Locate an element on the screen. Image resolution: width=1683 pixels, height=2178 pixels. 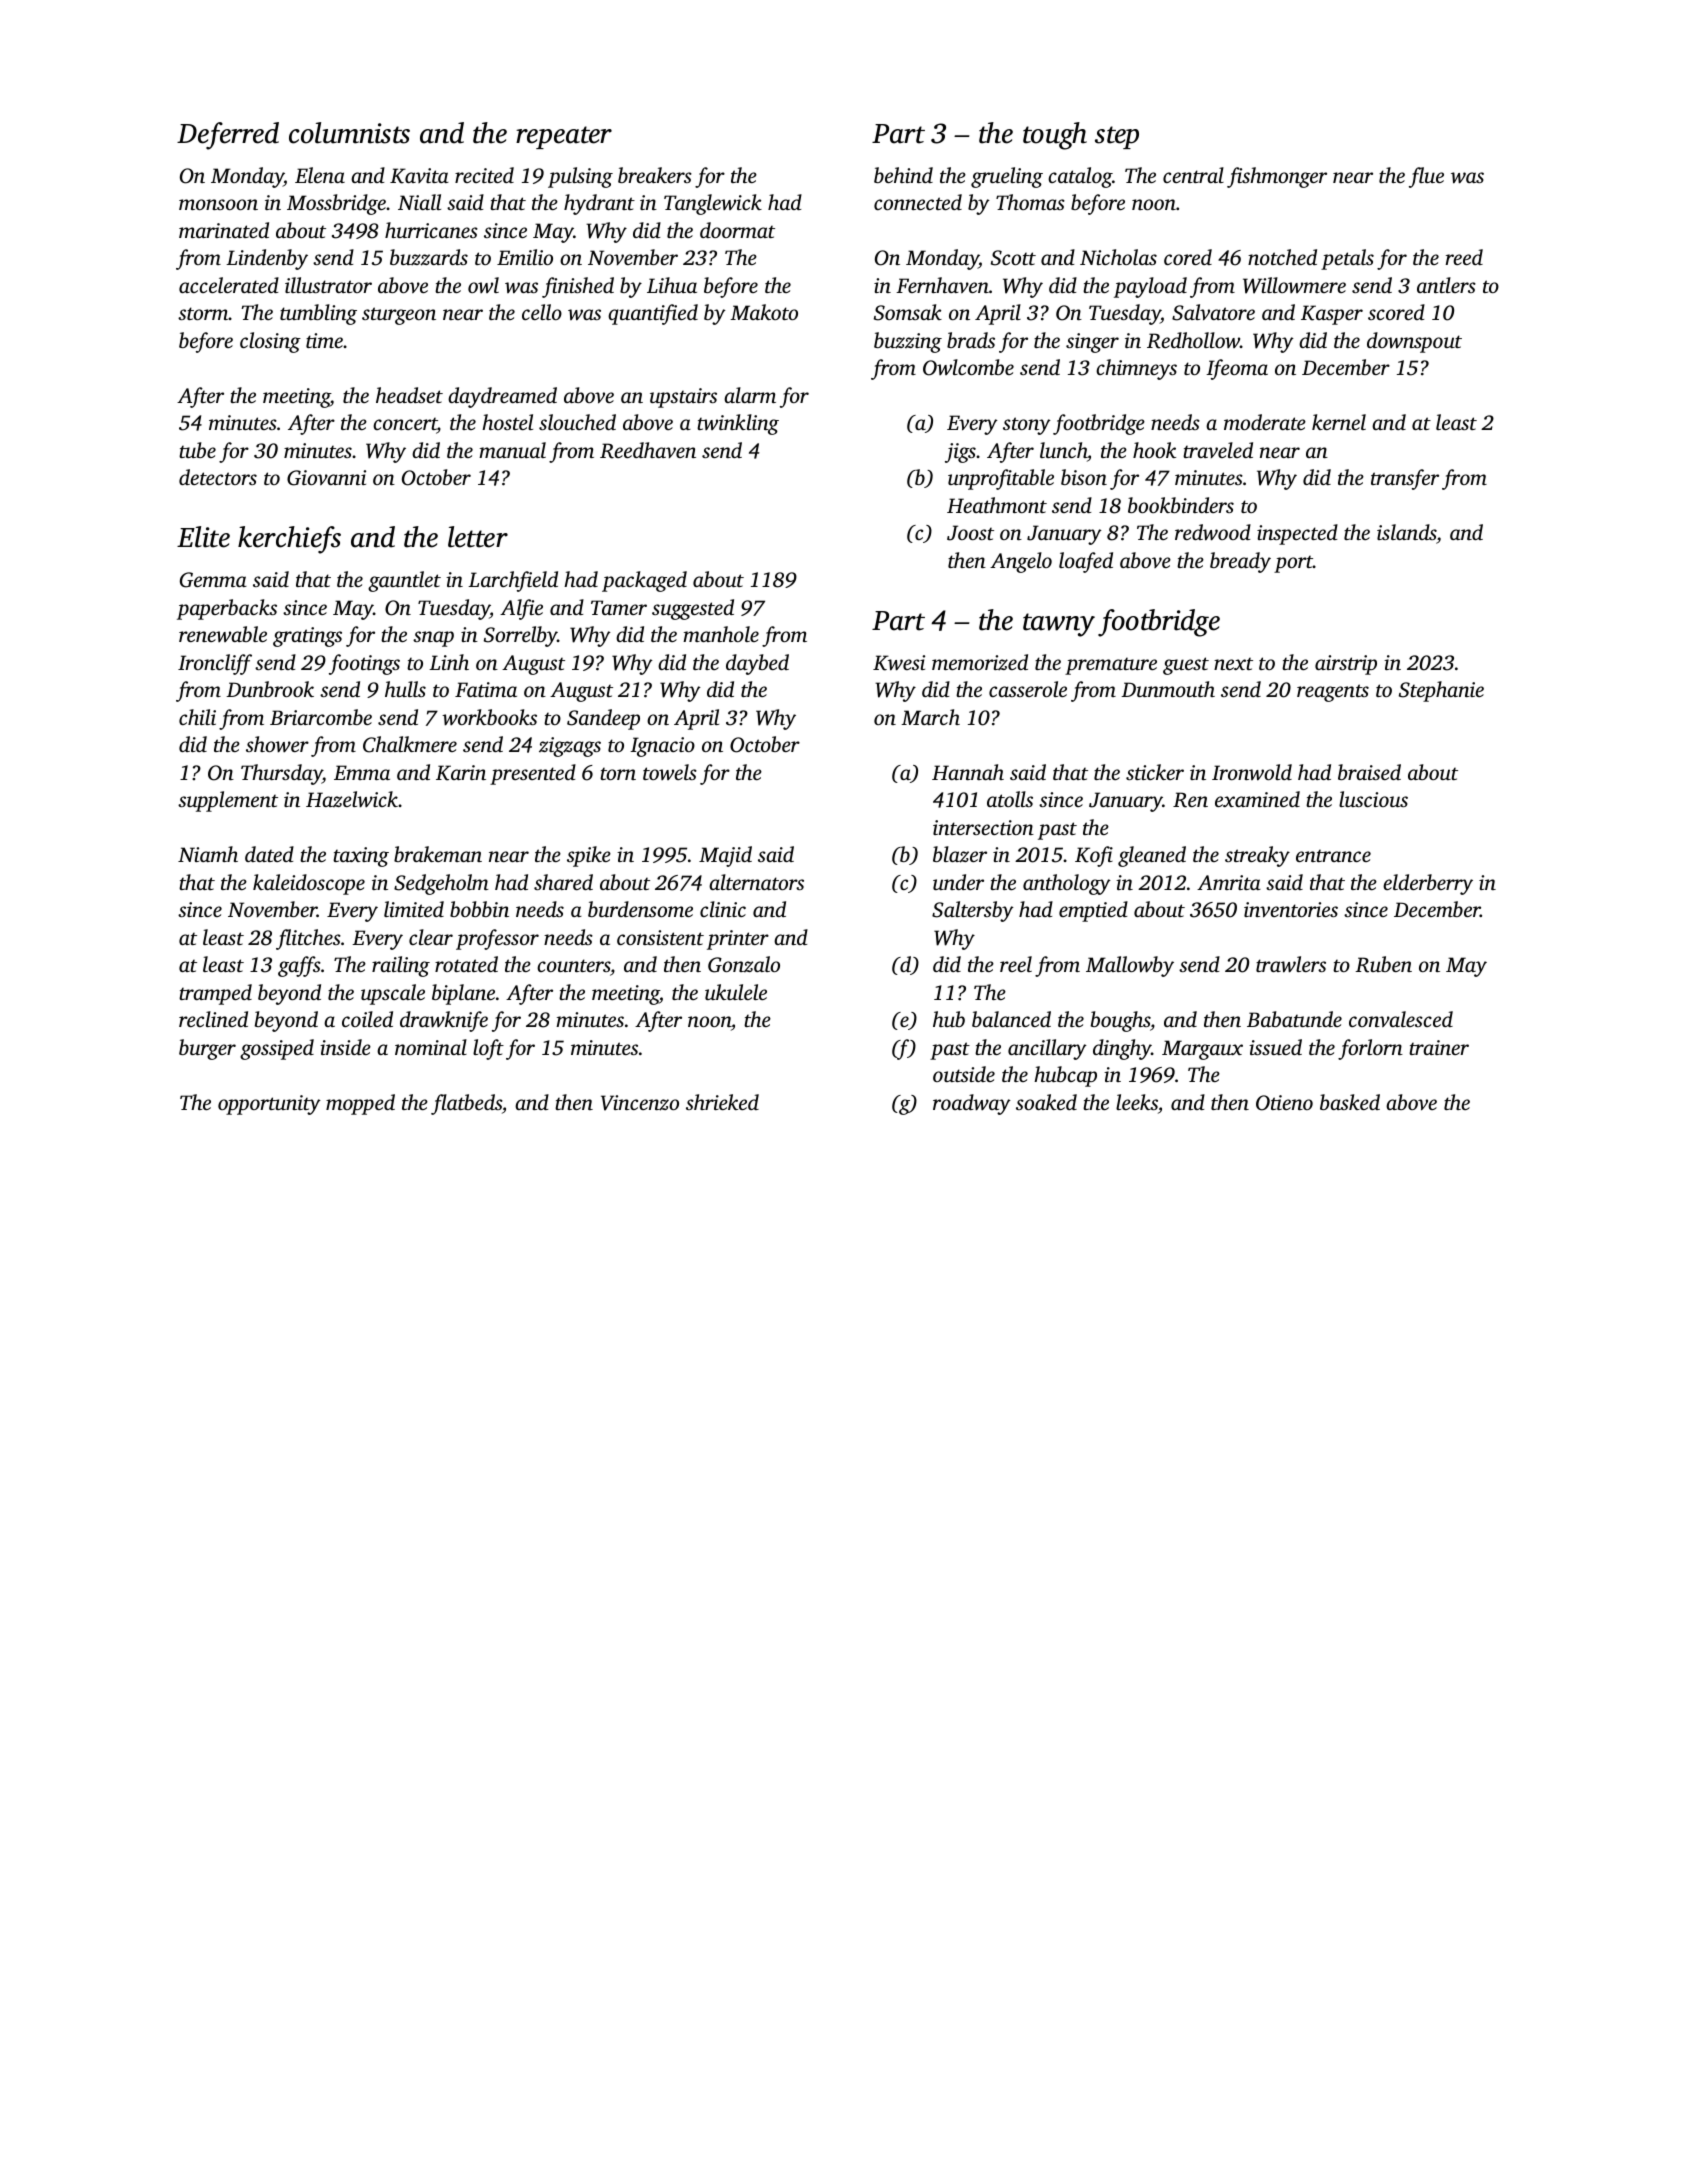
gauntlet is located at coordinates (404, 581).
